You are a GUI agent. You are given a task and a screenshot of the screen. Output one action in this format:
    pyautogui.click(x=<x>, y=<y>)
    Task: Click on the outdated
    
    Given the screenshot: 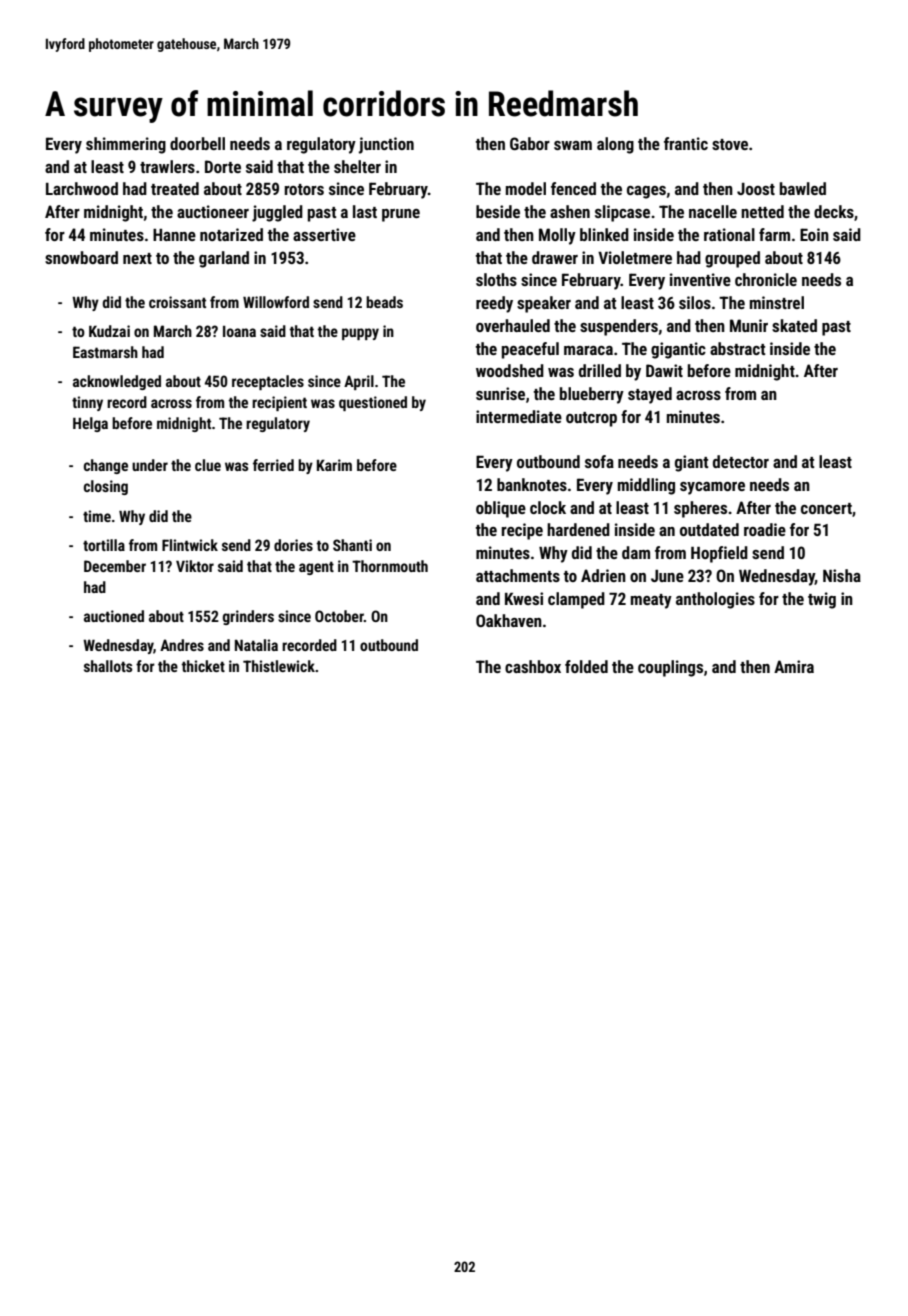 What is the action you would take?
    pyautogui.click(x=709, y=529)
